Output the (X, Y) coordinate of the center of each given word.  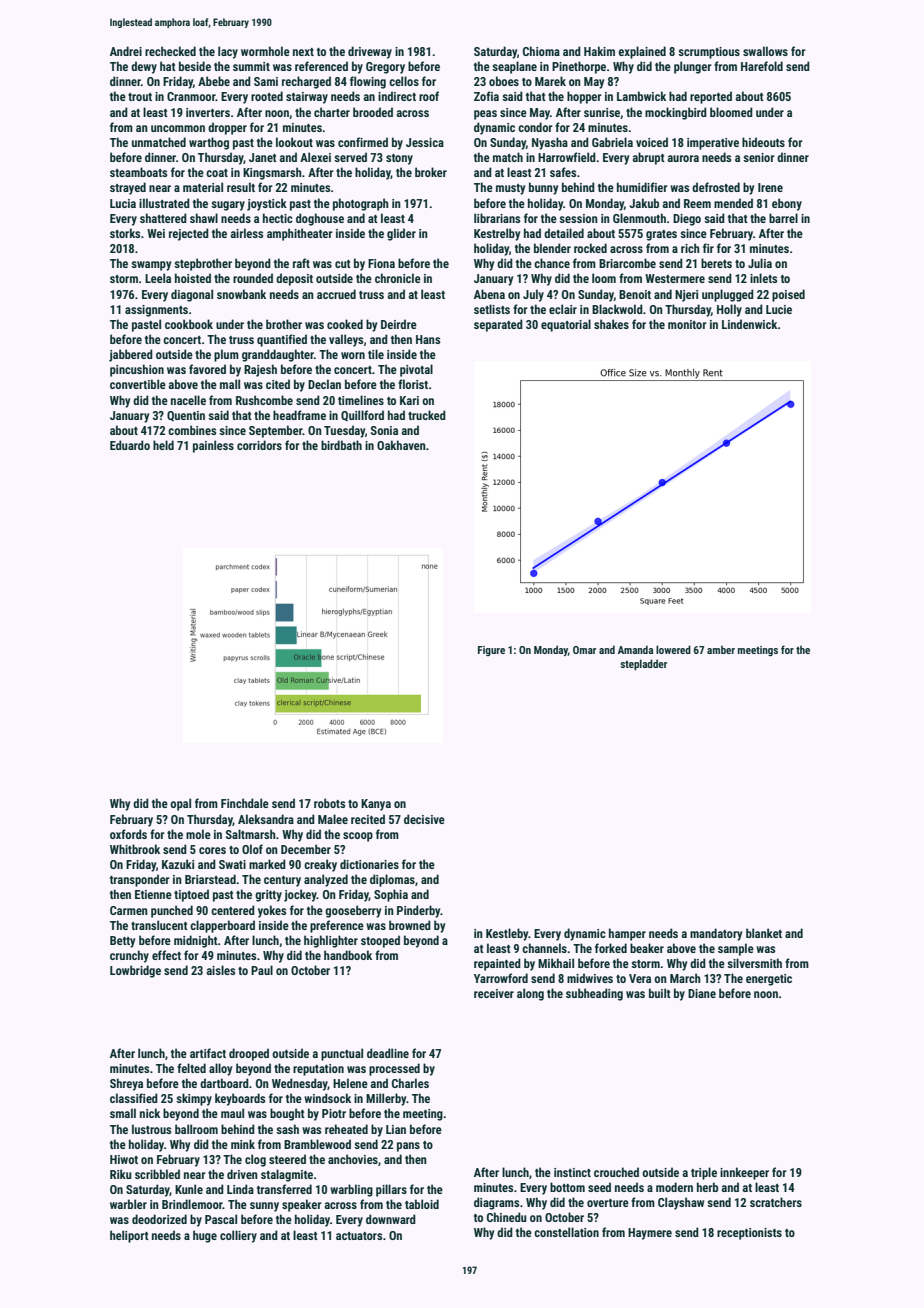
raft (301, 263)
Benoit (635, 294)
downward (391, 1219)
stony (399, 159)
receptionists (749, 1234)
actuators (359, 1236)
